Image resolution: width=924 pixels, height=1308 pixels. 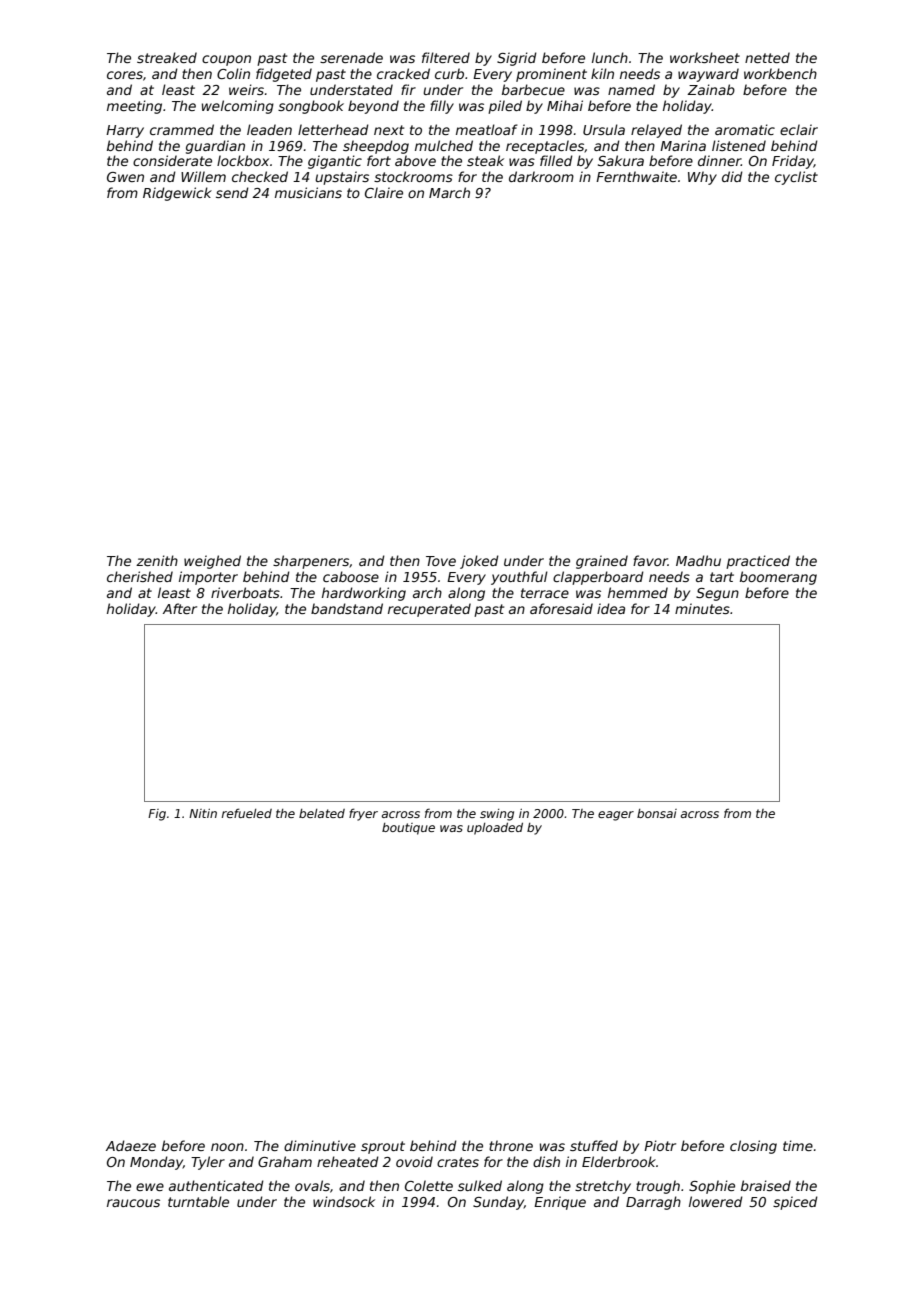 What do you see at coordinates (780, 73) in the image?
I see `workbench` at bounding box center [780, 73].
